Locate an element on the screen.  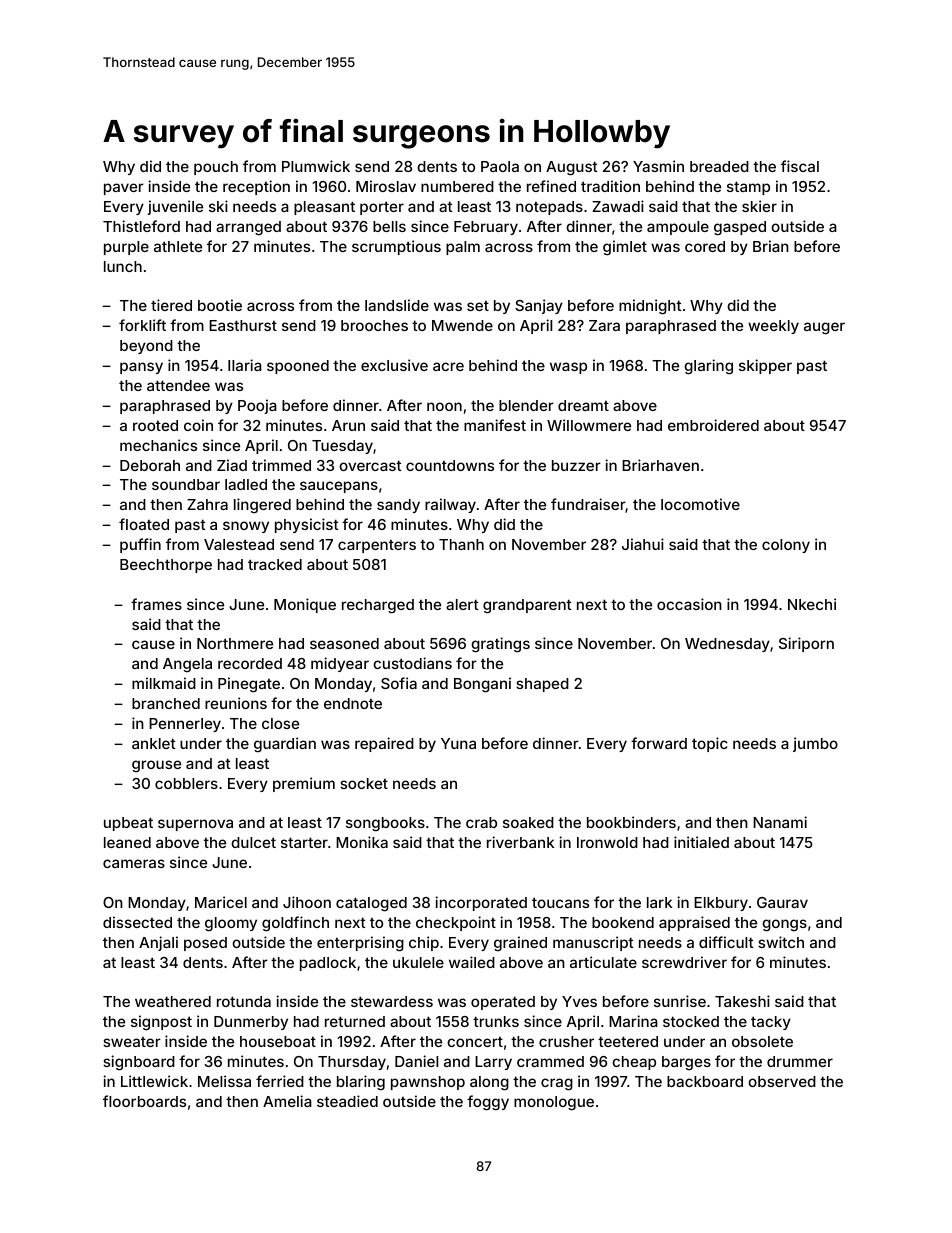
grandparent is located at coordinates (527, 606).
